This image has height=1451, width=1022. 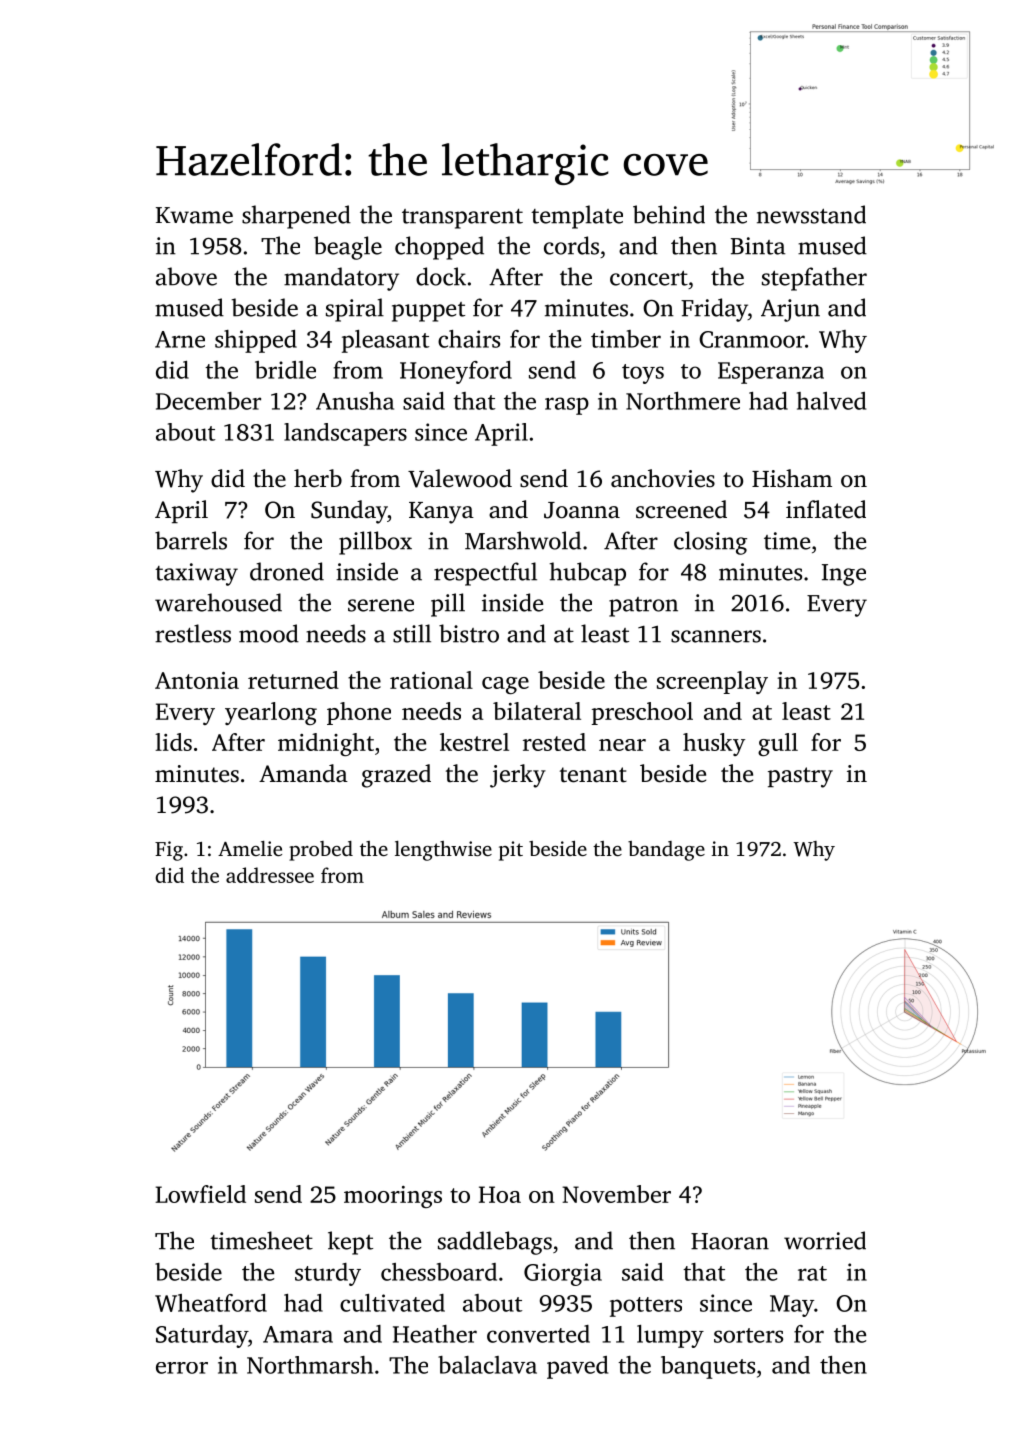 What do you see at coordinates (714, 744) in the image?
I see `husky` at bounding box center [714, 744].
